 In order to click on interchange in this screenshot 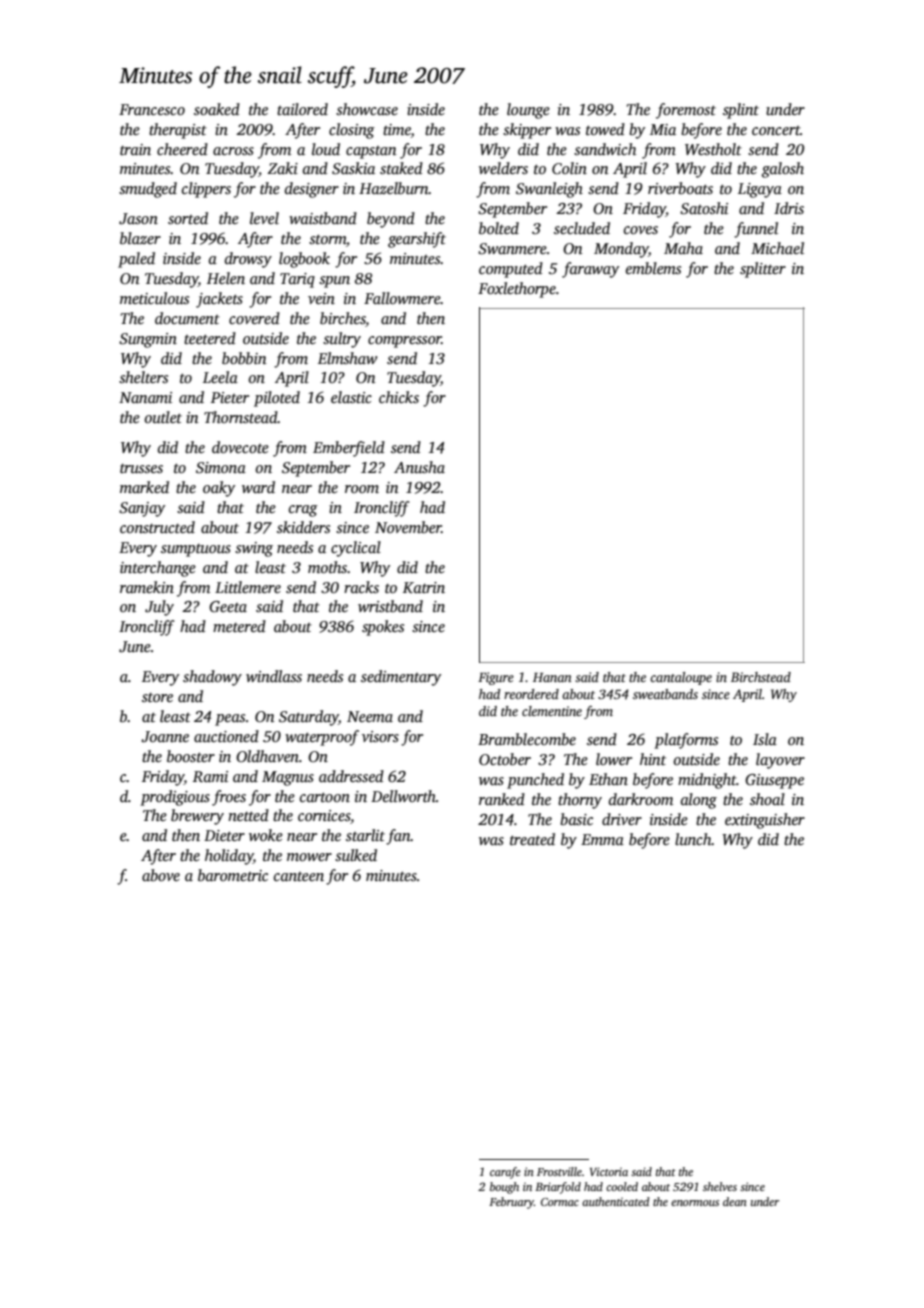, I will do `click(158, 569)`.
